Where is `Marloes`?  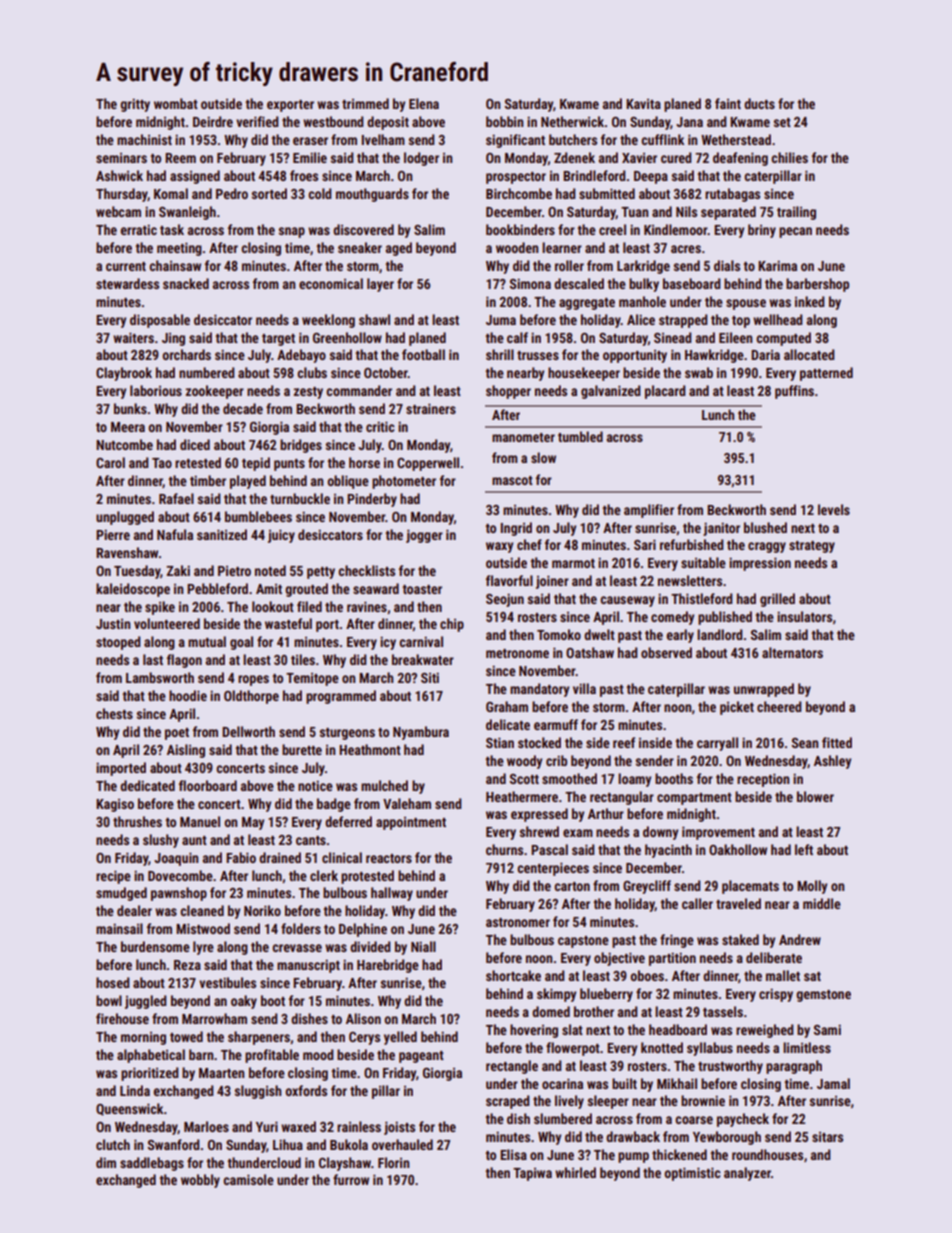 Marloes is located at coordinates (206, 1126).
